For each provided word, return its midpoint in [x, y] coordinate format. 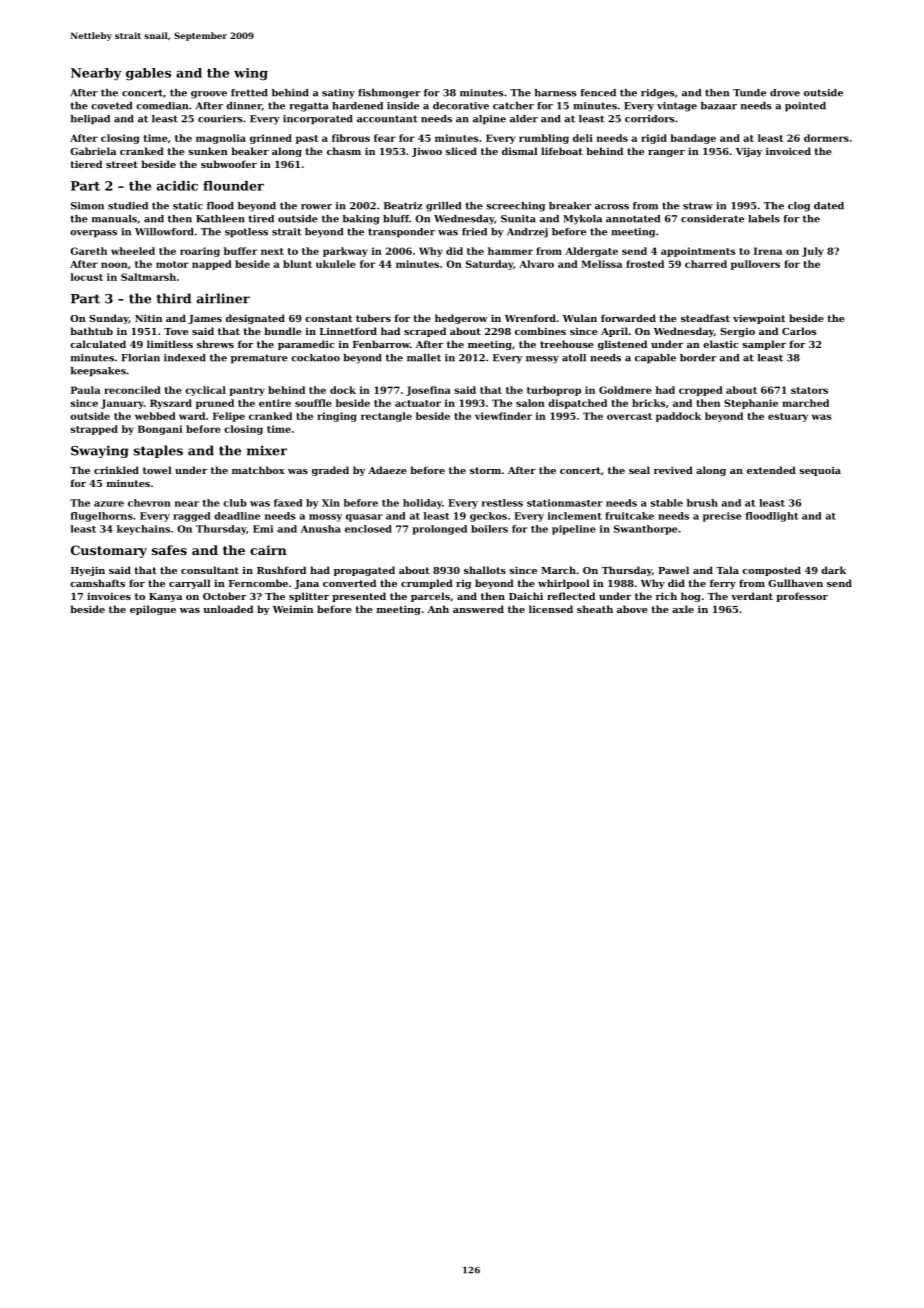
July [813, 252]
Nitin [148, 318]
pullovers [755, 265]
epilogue [153, 610]
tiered [86, 164]
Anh [438, 609]
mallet [424, 358]
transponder [401, 233]
